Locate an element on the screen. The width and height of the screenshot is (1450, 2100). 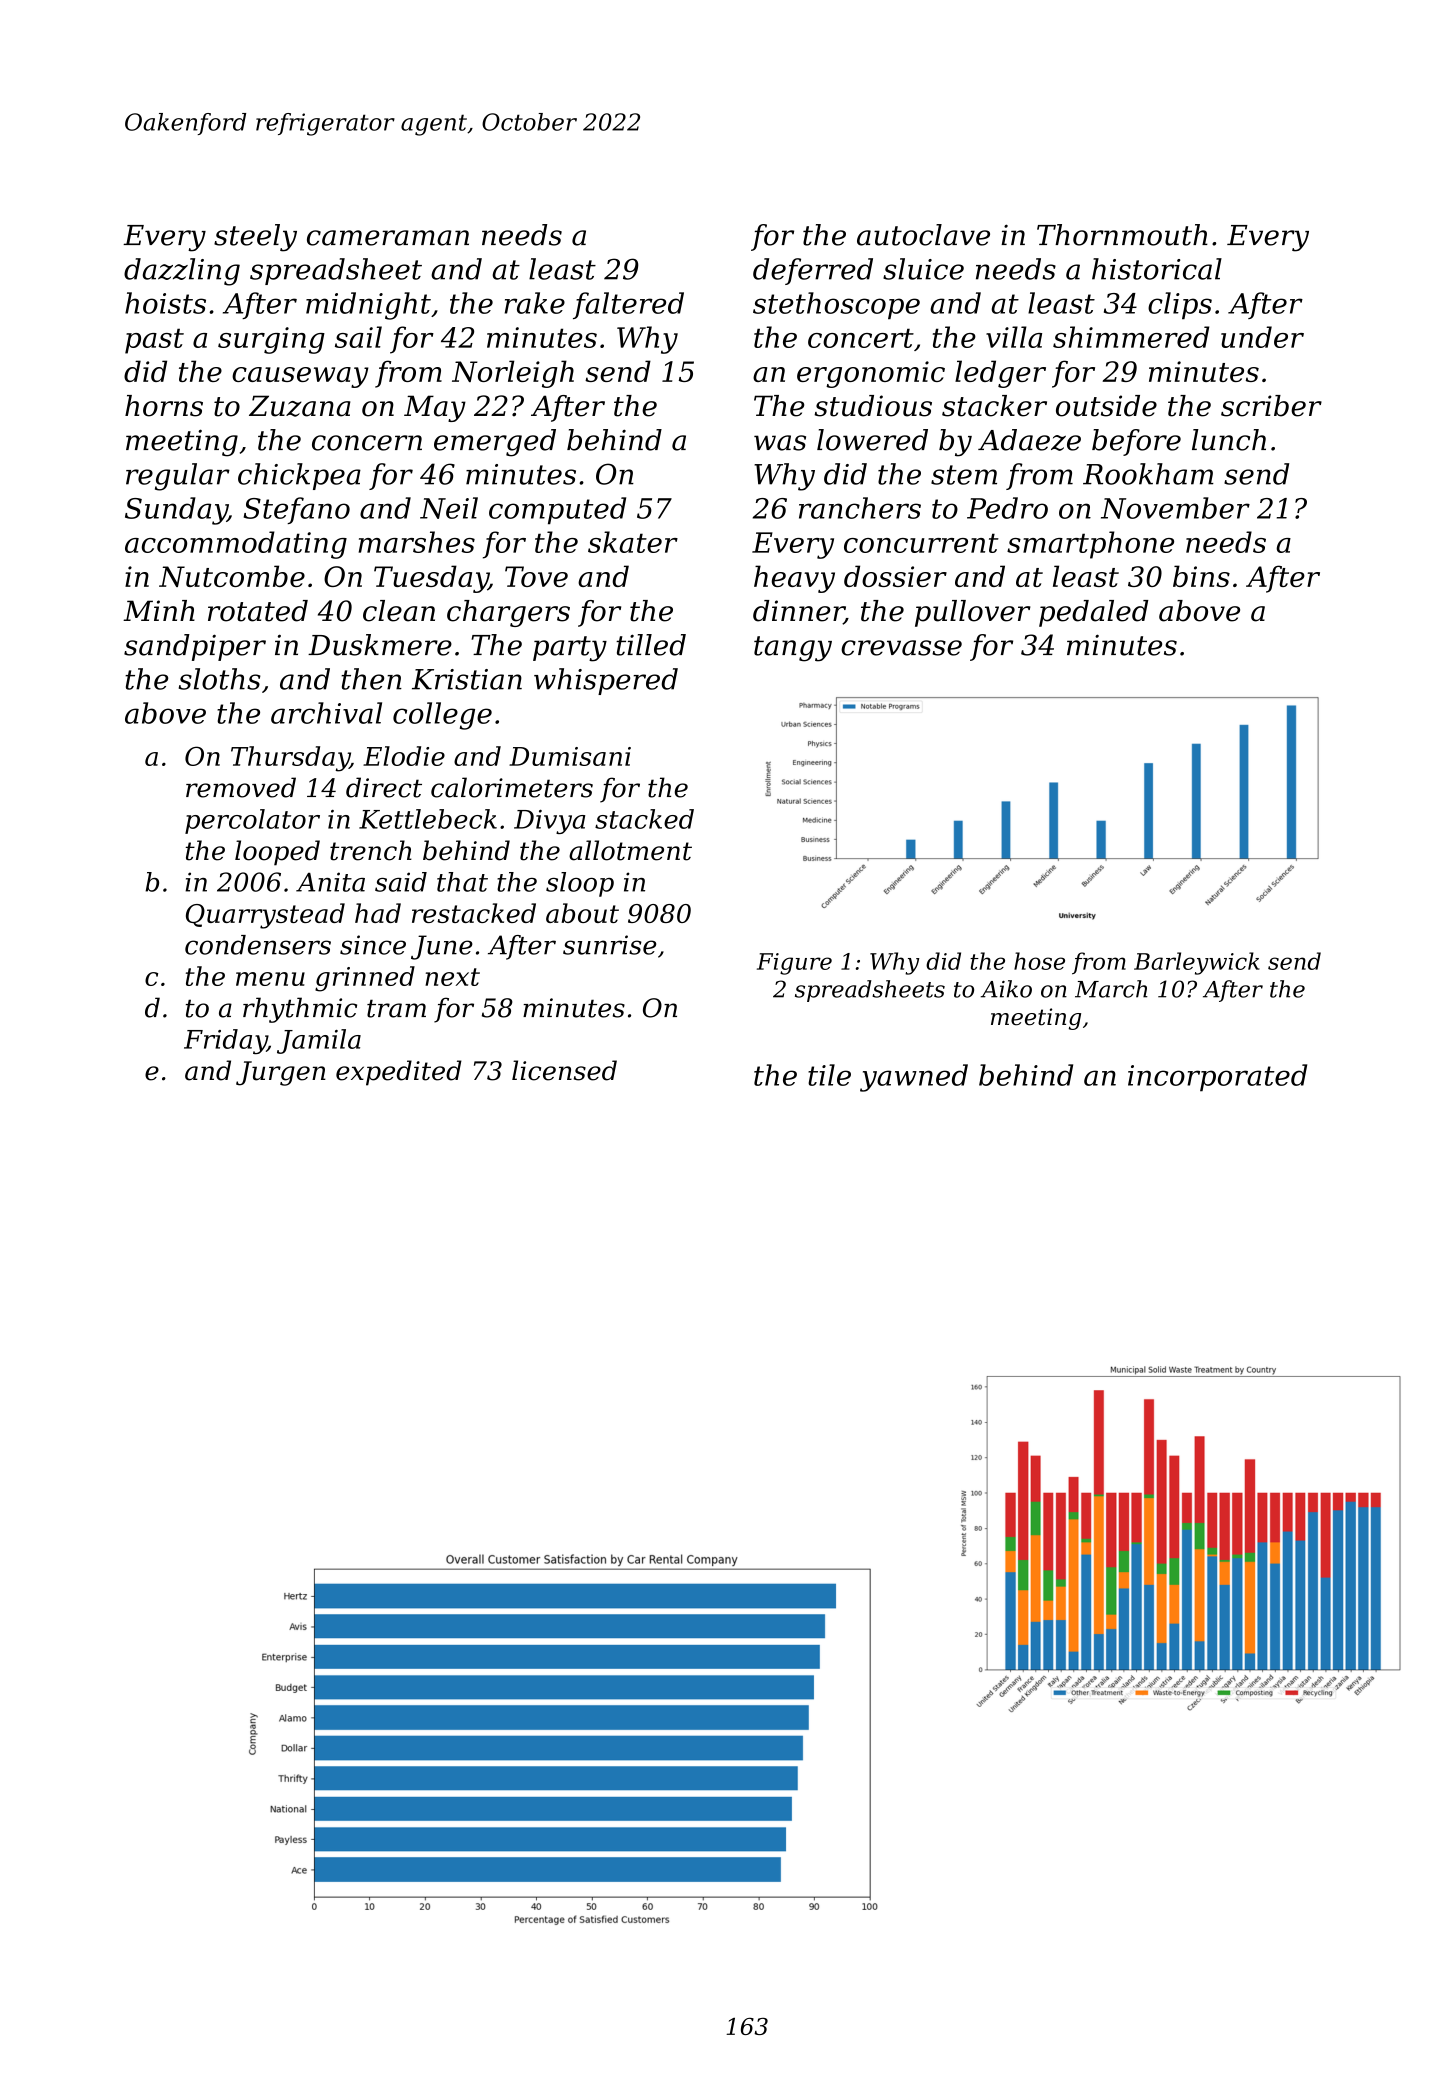
pedaled is located at coordinates (1094, 613).
